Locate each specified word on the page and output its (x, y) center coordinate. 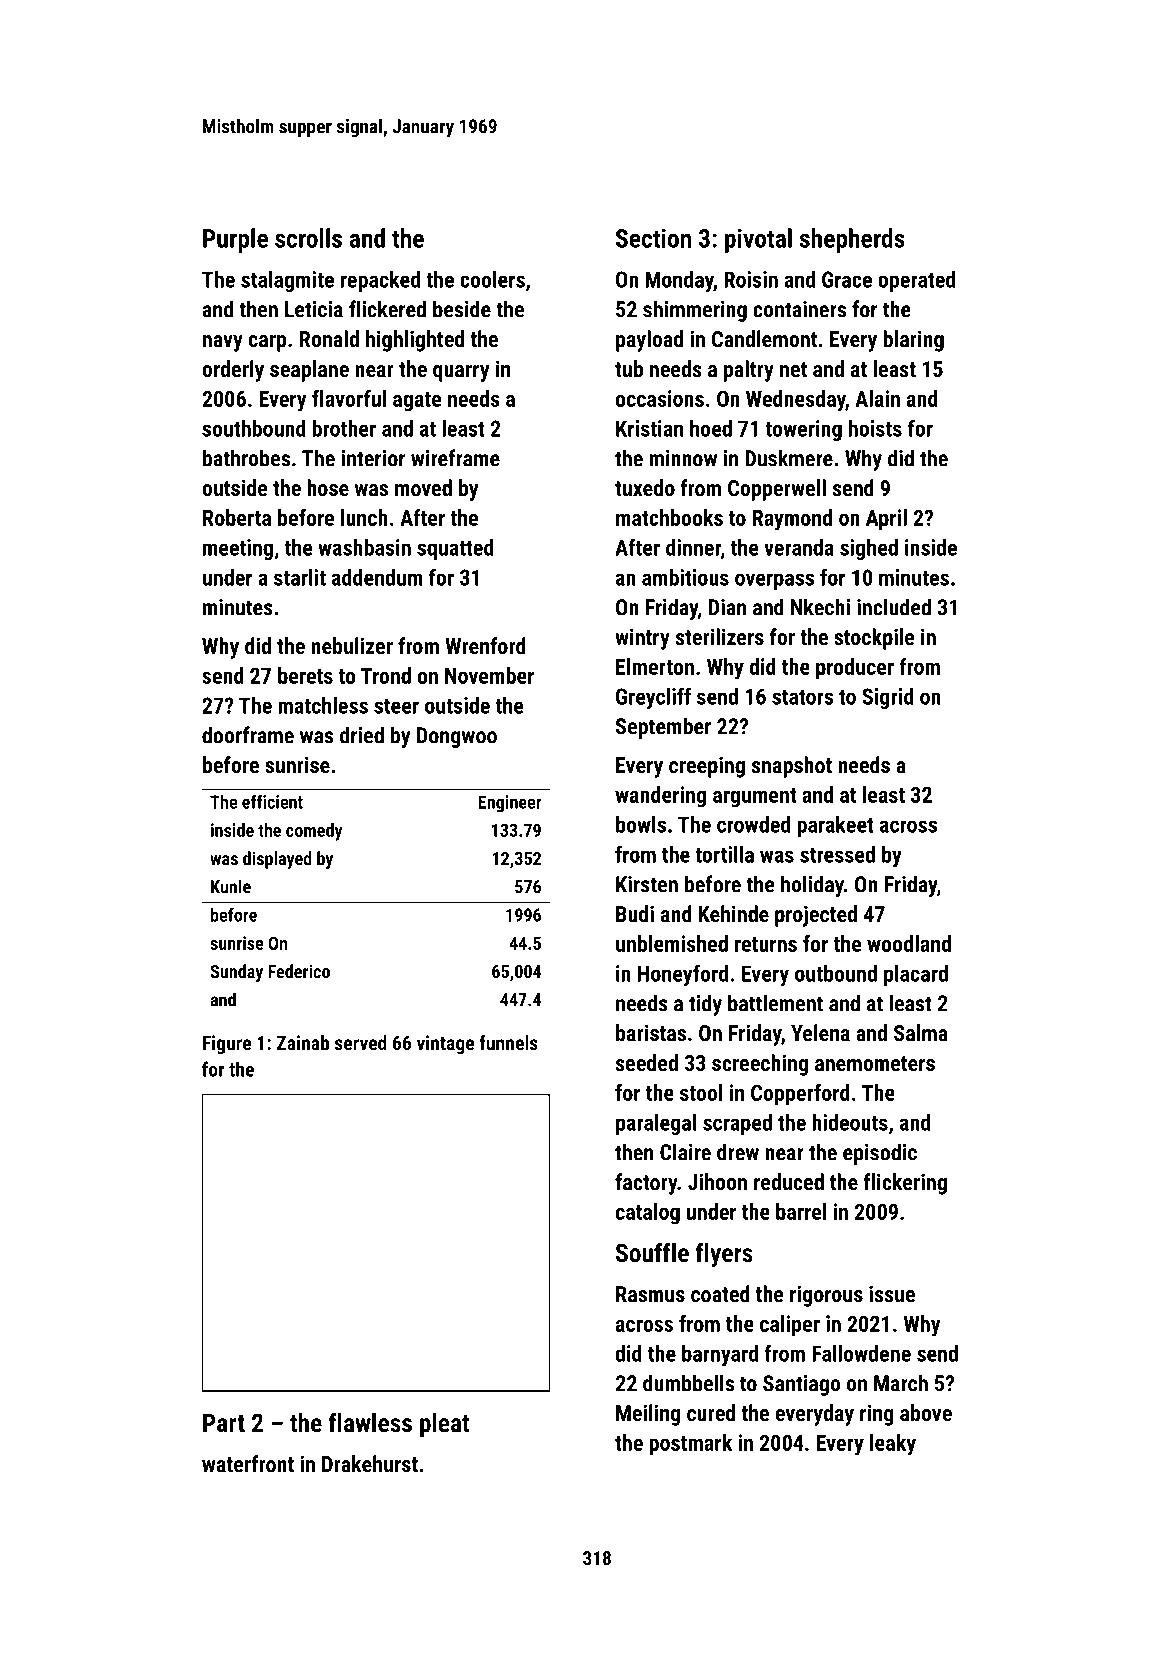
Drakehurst (370, 1463)
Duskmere (789, 458)
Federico (299, 971)
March (901, 1383)
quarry (461, 373)
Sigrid (888, 698)
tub (629, 368)
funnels (508, 1042)
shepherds (852, 240)
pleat (445, 1425)
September (663, 728)
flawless (370, 1422)
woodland (909, 943)
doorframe (248, 735)
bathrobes (246, 458)
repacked (380, 281)
